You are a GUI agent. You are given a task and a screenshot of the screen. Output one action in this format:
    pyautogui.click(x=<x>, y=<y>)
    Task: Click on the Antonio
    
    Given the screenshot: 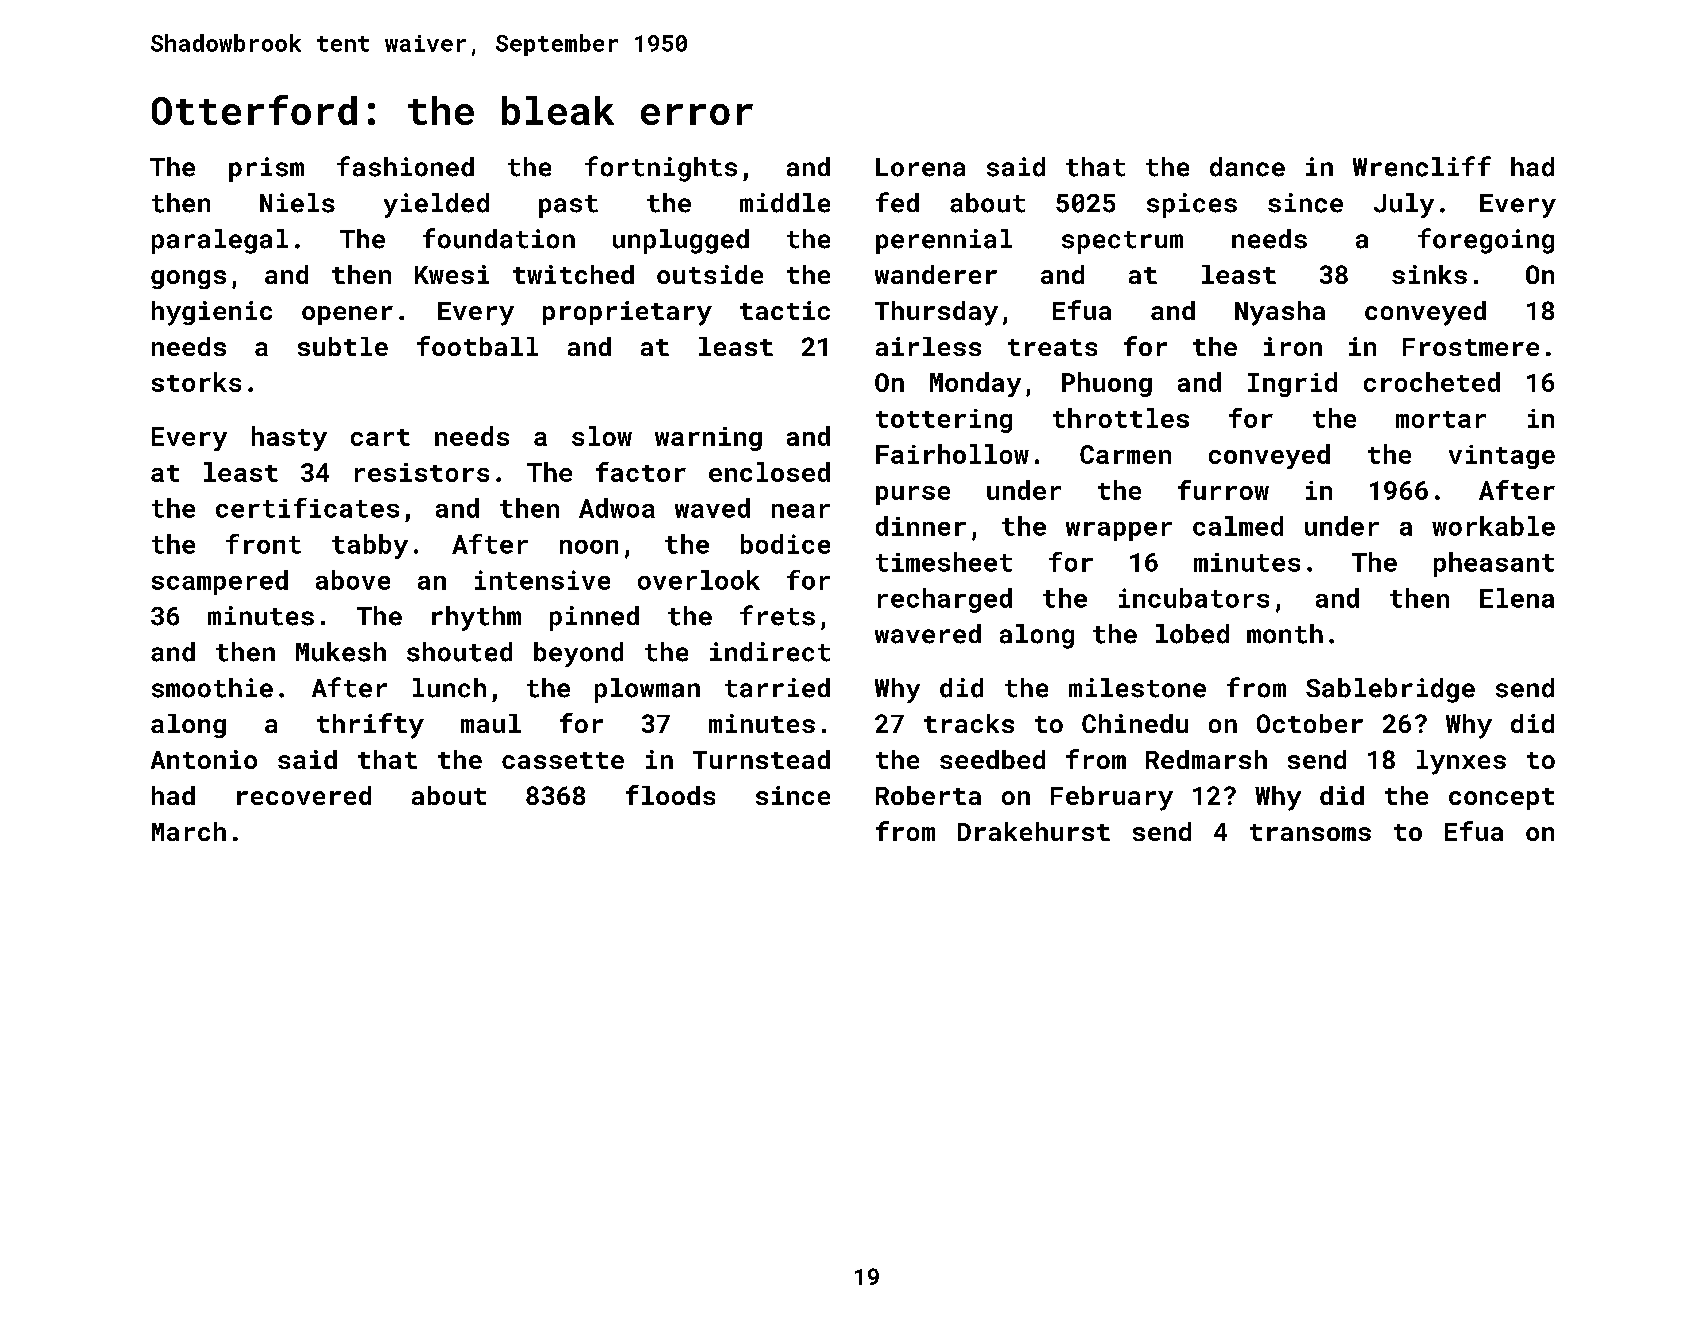 What is the action you would take?
    pyautogui.click(x=204, y=759)
